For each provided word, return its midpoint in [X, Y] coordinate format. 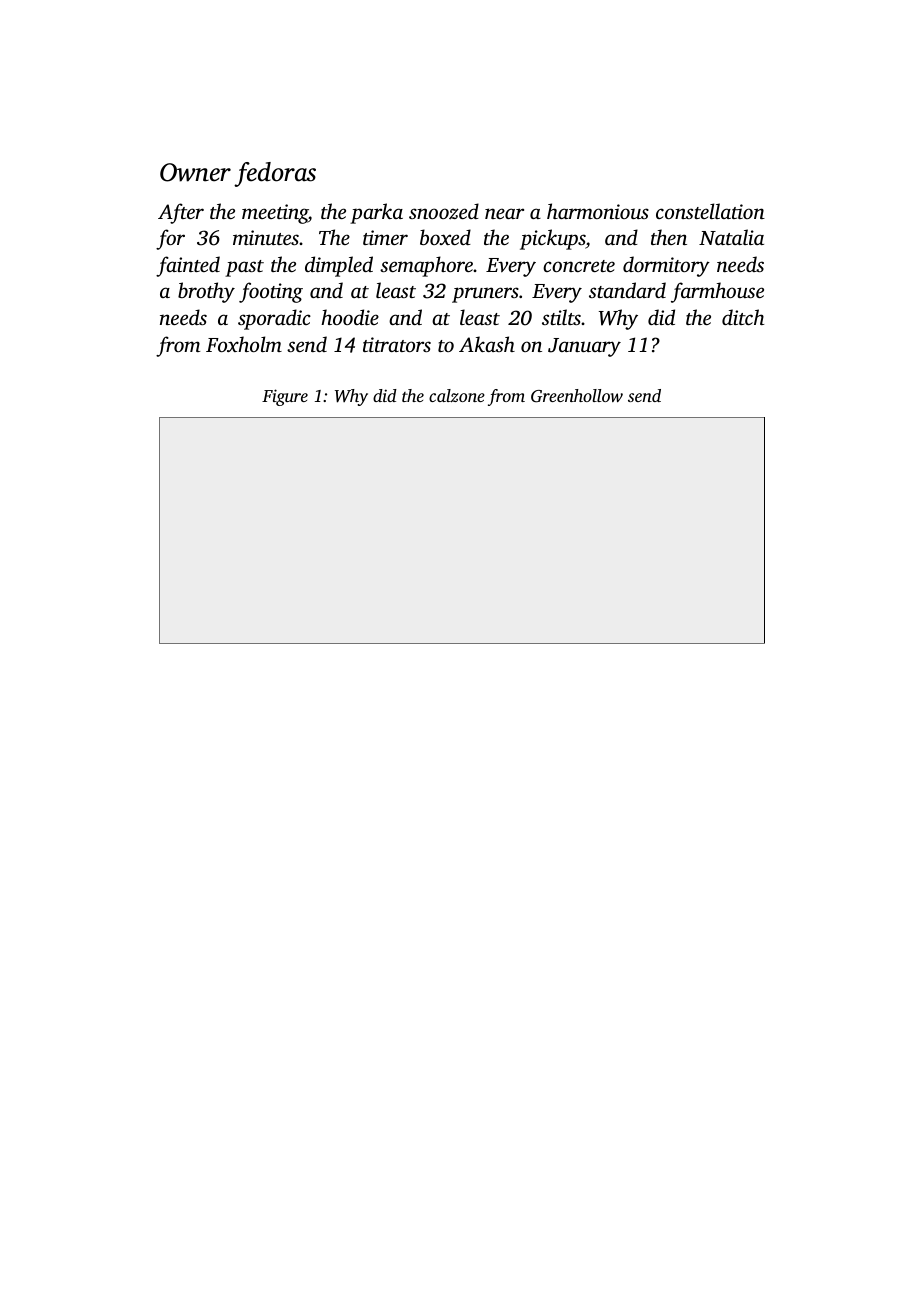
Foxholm [244, 344]
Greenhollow [577, 396]
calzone [457, 396]
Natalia [731, 237]
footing [271, 292]
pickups [553, 239]
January [584, 347]
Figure [285, 397]
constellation [710, 211]
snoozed [444, 211]
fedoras [275, 174]
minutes [266, 237]
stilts [561, 317]
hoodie [350, 317]
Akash [487, 344]
